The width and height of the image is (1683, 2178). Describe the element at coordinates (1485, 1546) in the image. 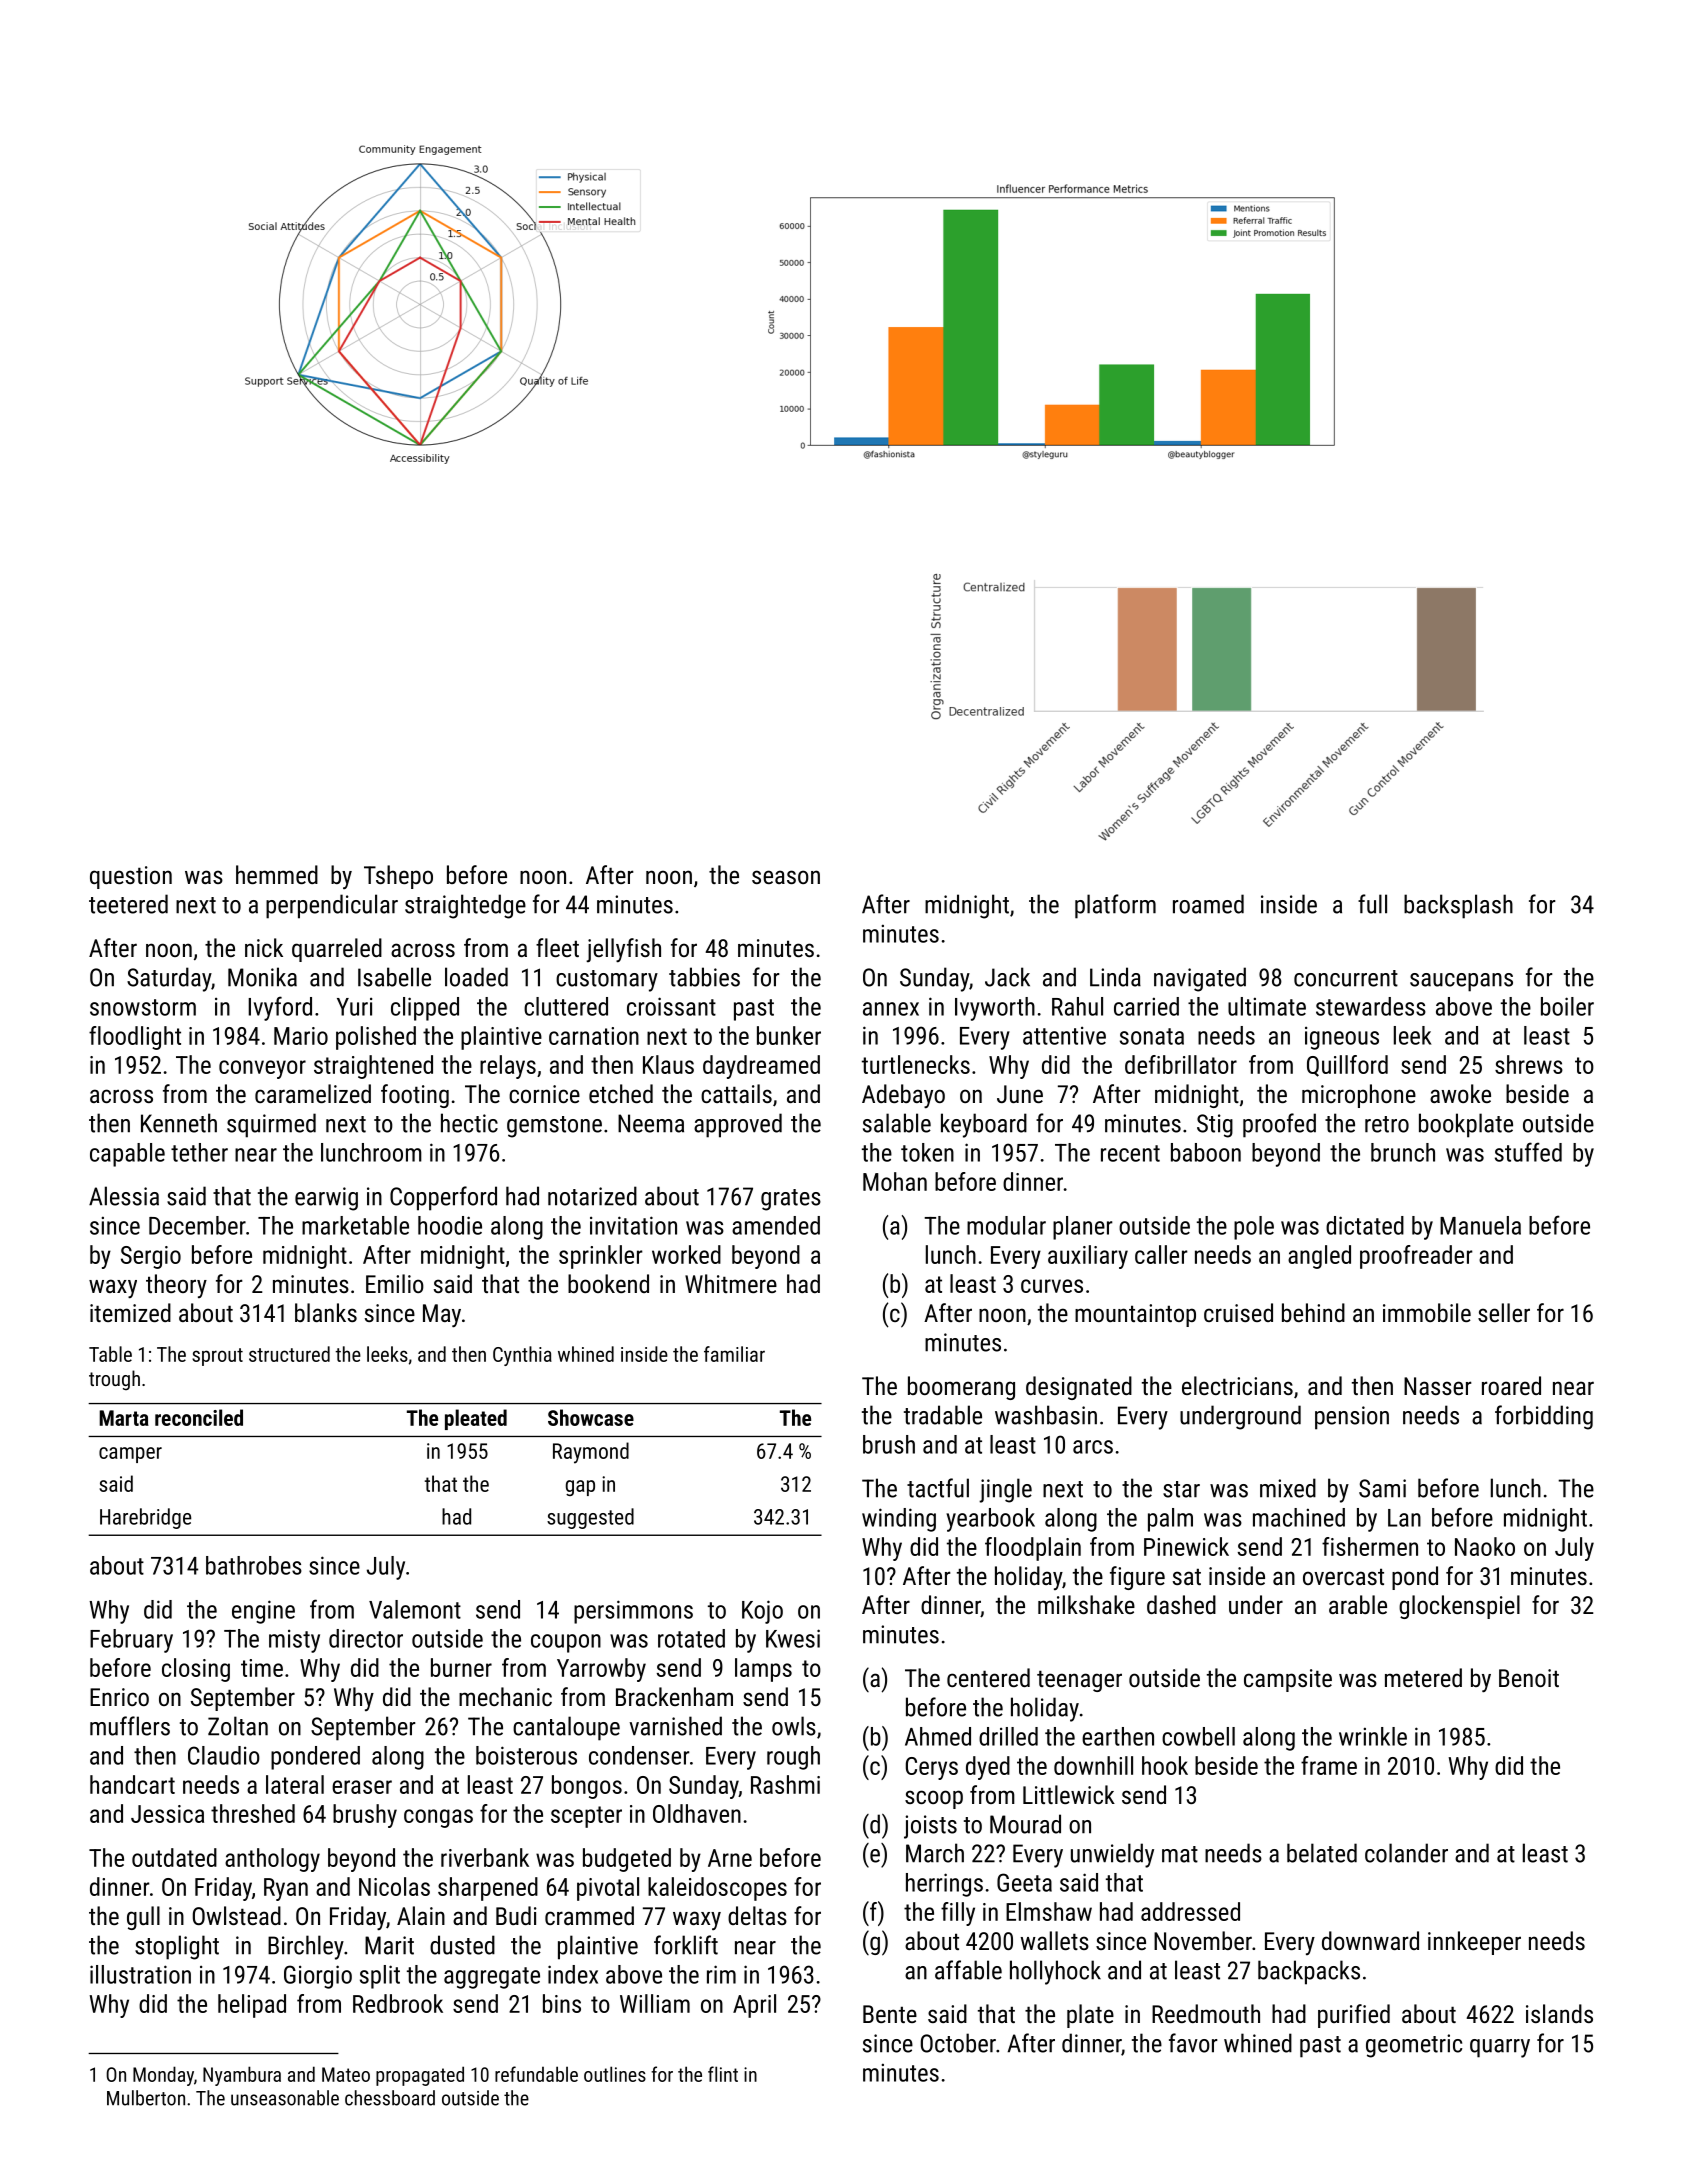

I see `Naoko` at that location.
